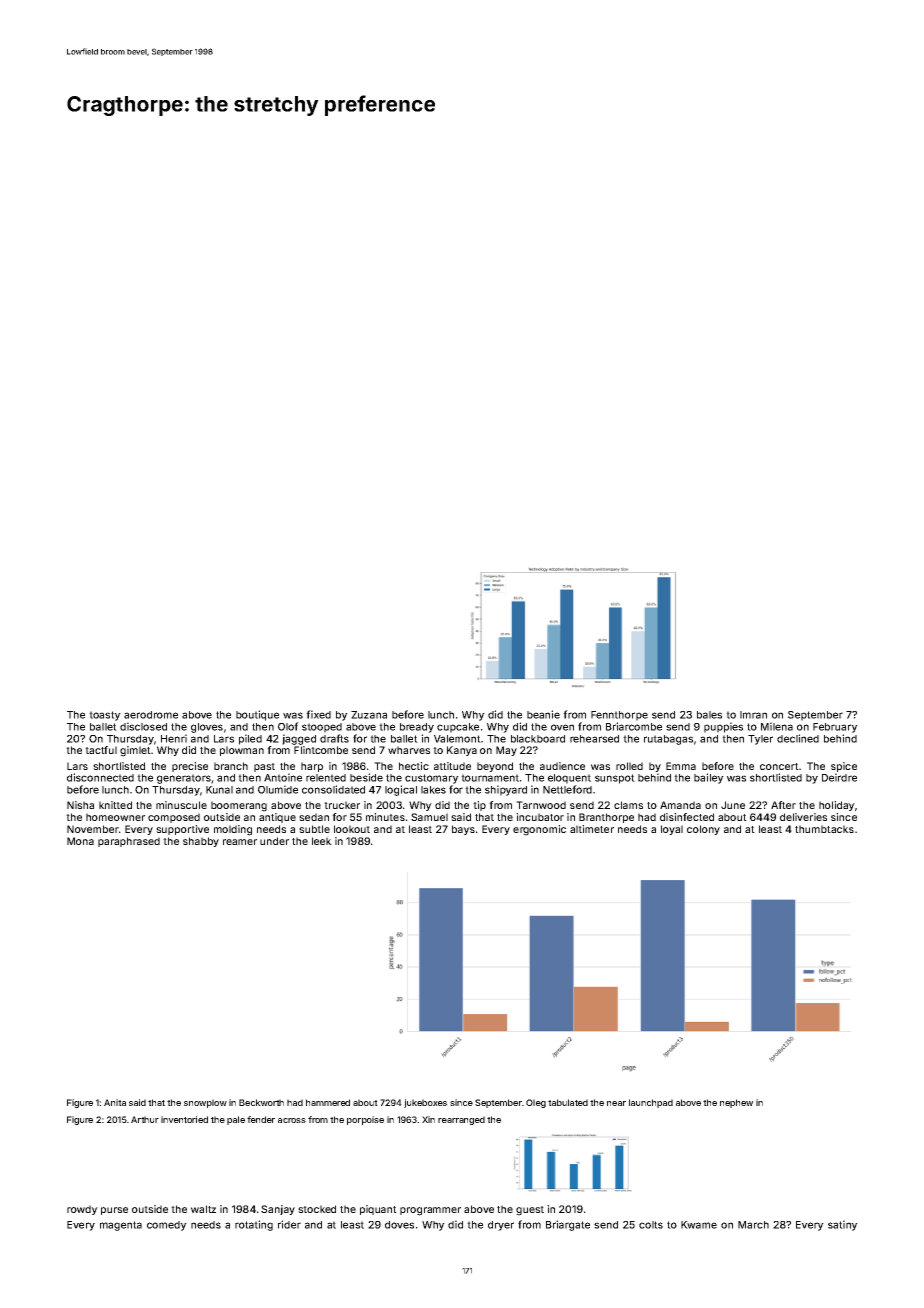  What do you see at coordinates (651, 1103) in the image?
I see `launchpad` at bounding box center [651, 1103].
